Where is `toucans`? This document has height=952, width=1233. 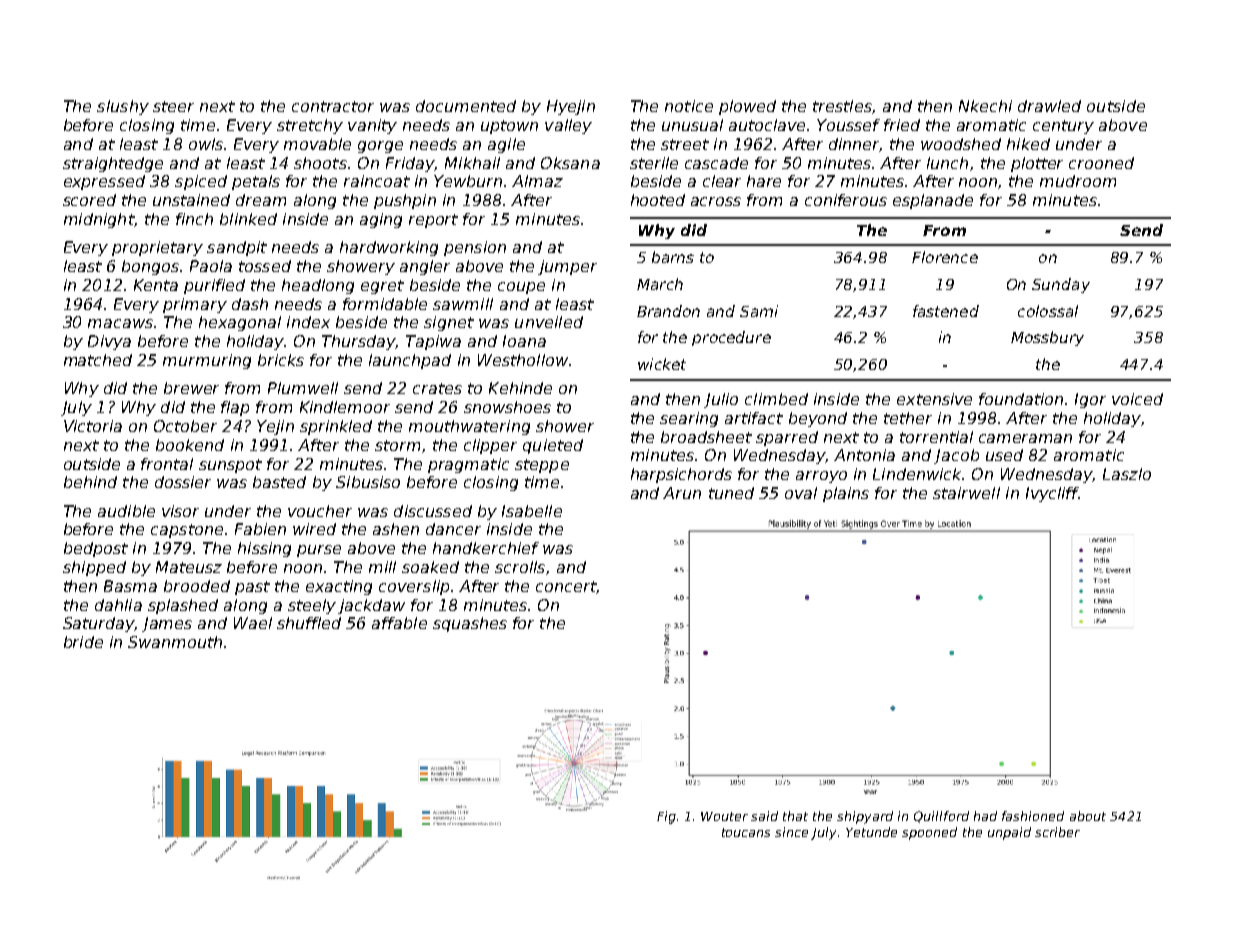
toucans is located at coordinates (746, 832).
